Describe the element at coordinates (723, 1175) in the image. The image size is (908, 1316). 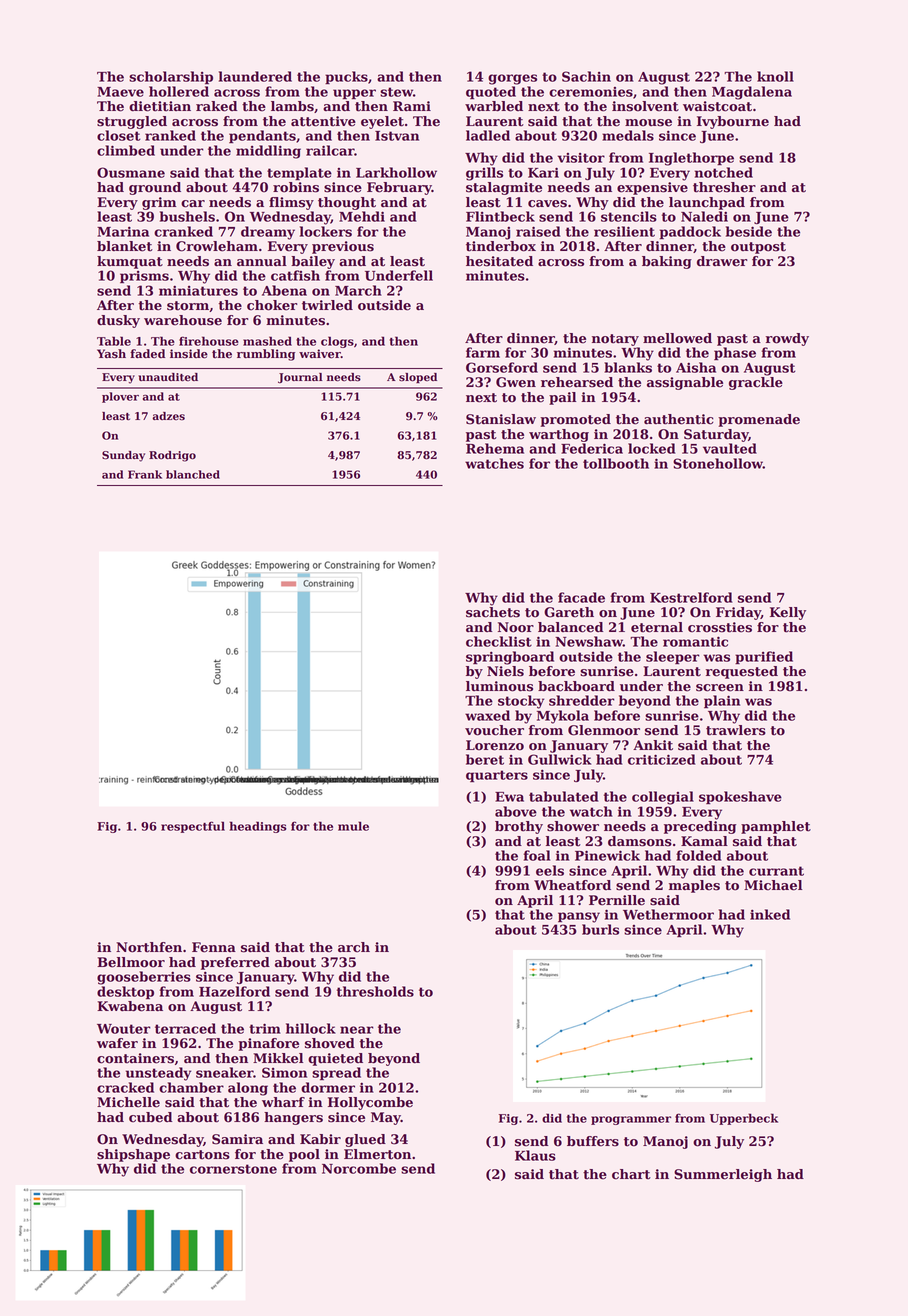
I see `Summerleigh` at that location.
